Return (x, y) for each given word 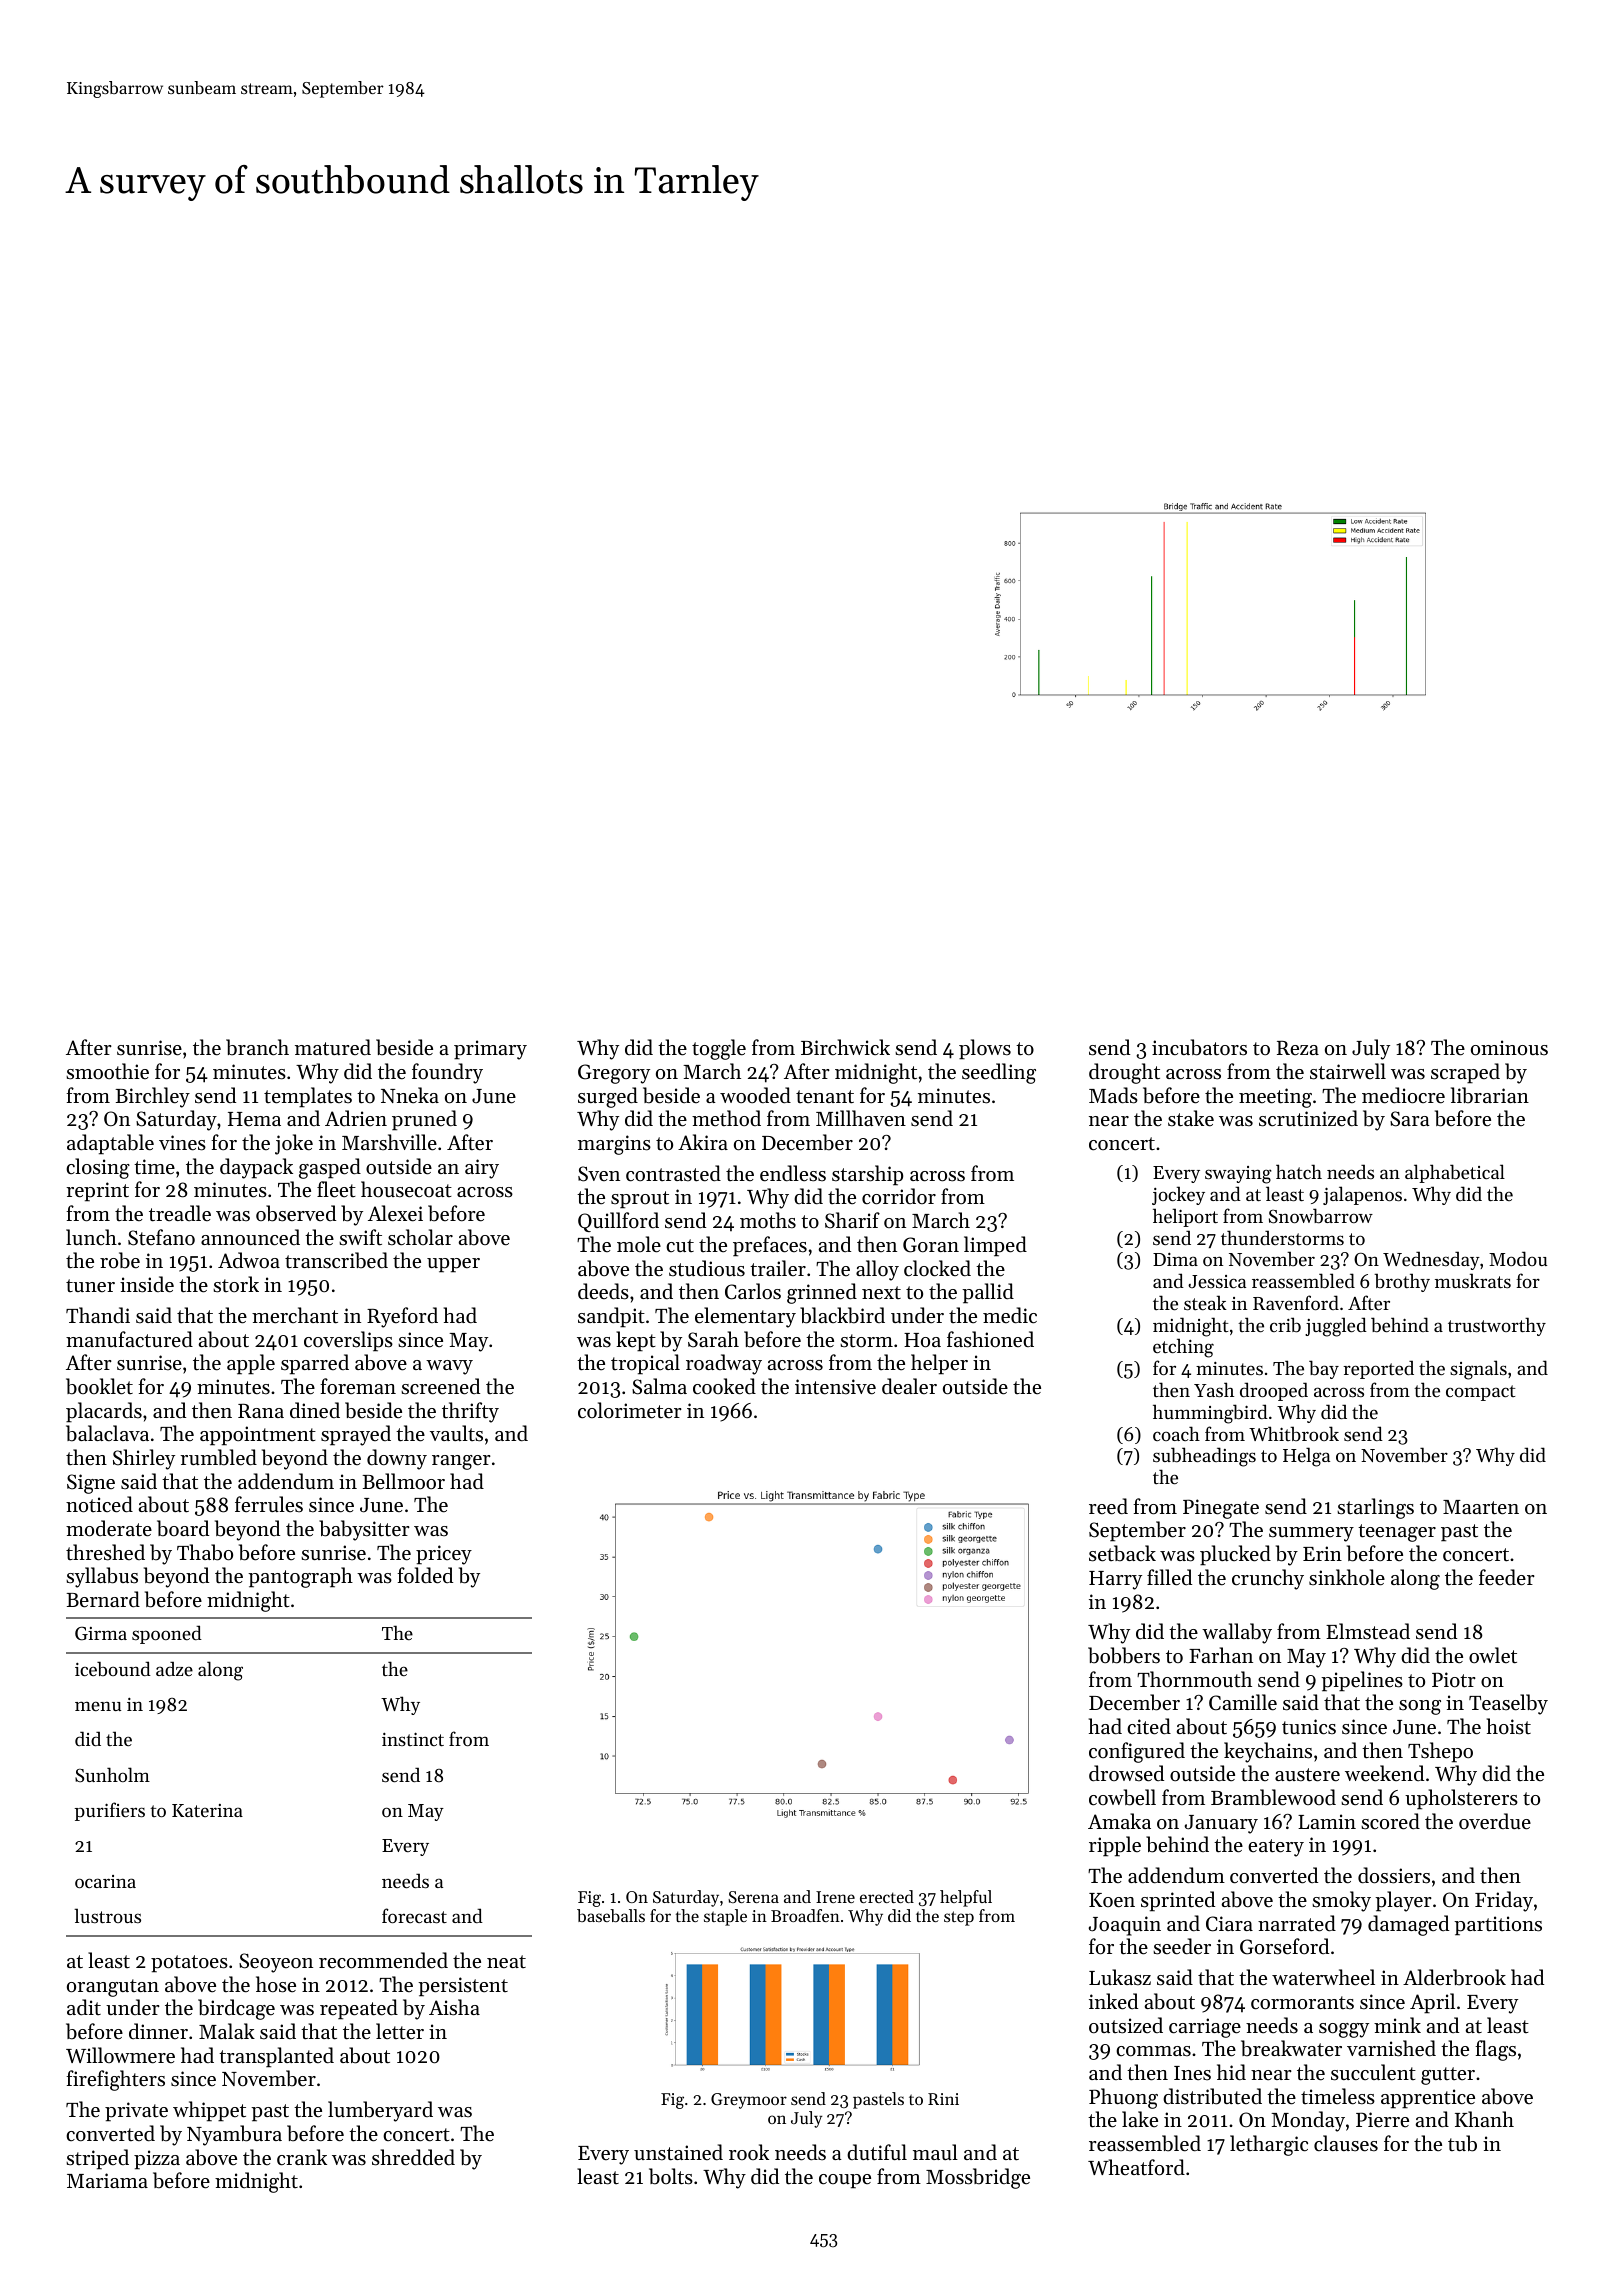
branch (257, 1047)
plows (985, 1049)
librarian (1490, 1095)
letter (400, 2031)
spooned (167, 1634)
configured (1137, 1752)
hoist (1509, 1726)
